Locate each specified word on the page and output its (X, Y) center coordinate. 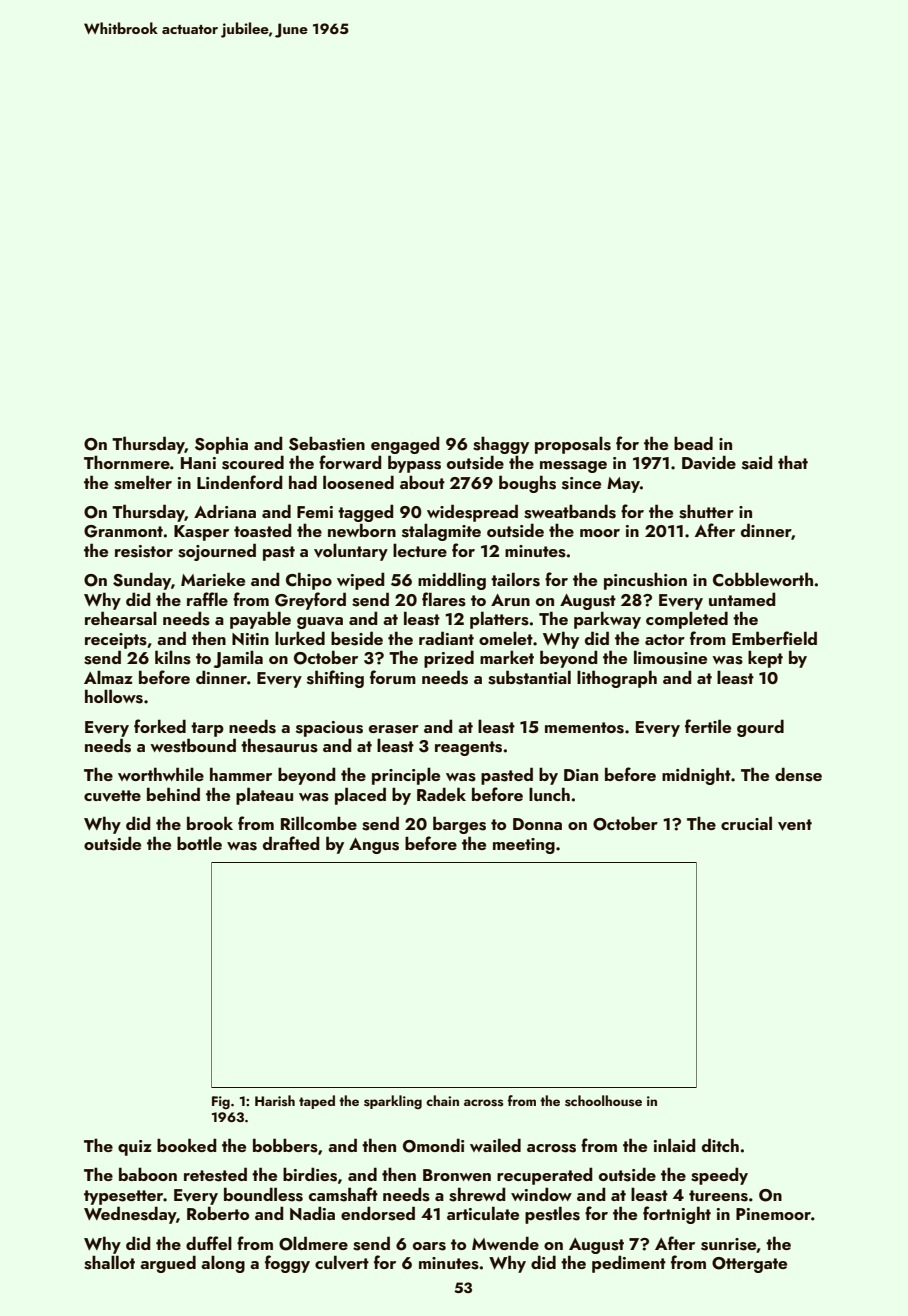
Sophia (221, 445)
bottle (199, 843)
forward (350, 462)
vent (795, 825)
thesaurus (279, 745)
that (793, 462)
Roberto (218, 1213)
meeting (524, 846)
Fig (221, 1102)
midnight (696, 776)
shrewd (477, 1194)
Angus (374, 846)
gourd (760, 728)
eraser (394, 729)
